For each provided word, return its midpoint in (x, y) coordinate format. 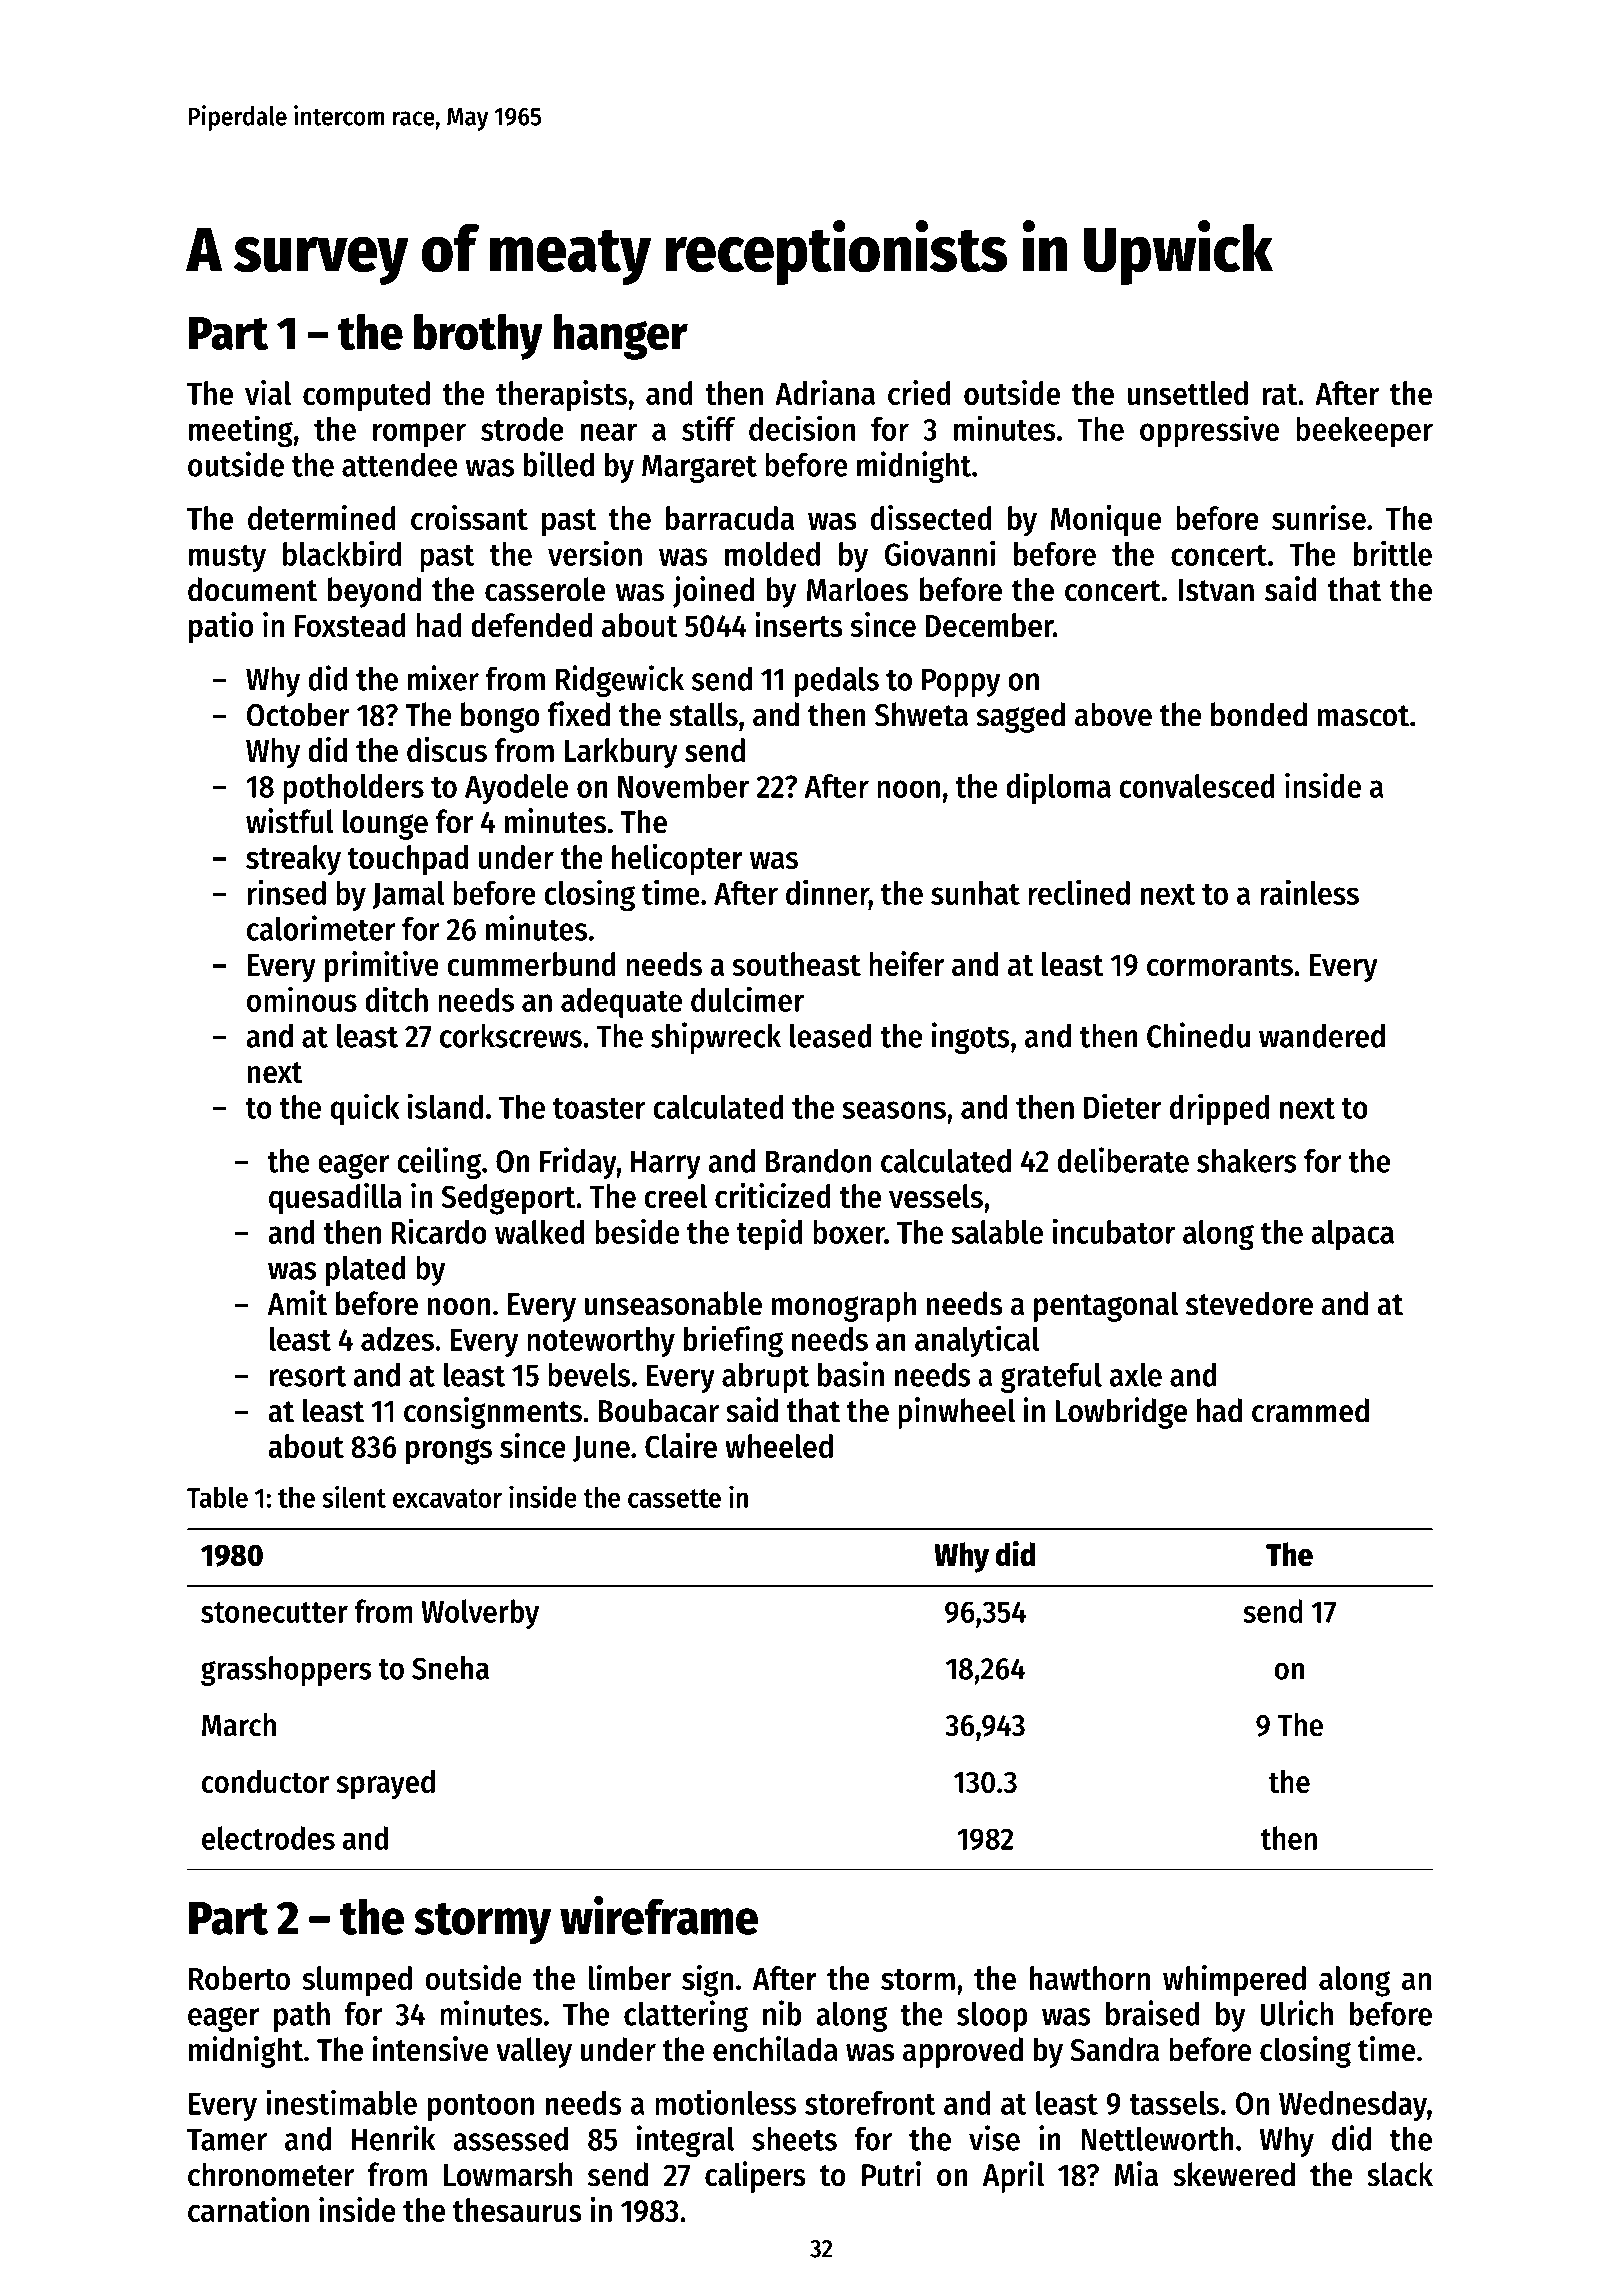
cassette (674, 1498)
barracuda (730, 518)
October (298, 714)
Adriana (825, 392)
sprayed (385, 1784)
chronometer (271, 2174)
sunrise (1319, 517)
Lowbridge (1121, 1413)
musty (227, 558)
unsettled (1187, 393)
